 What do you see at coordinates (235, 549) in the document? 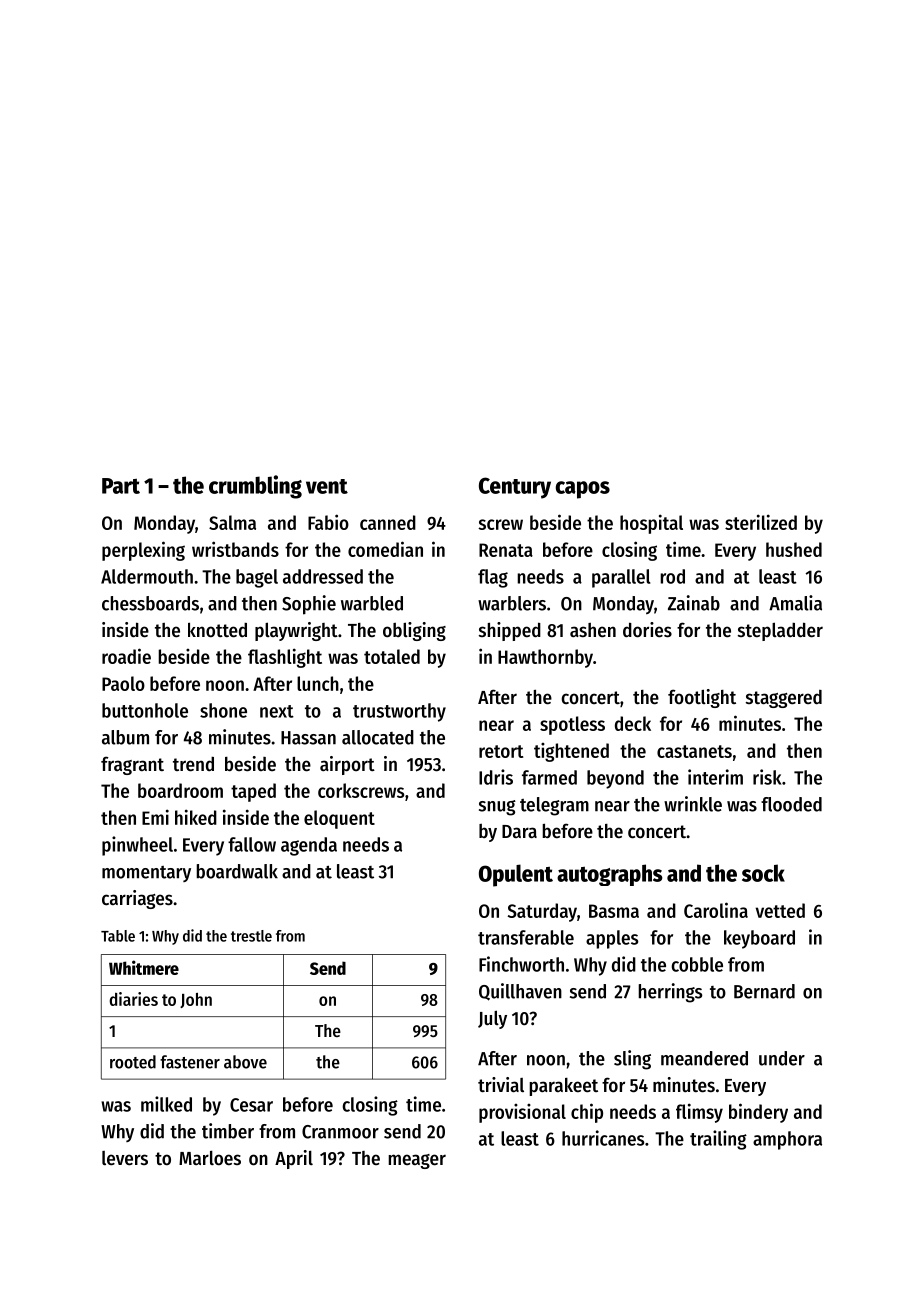
I see `wristbands` at bounding box center [235, 549].
